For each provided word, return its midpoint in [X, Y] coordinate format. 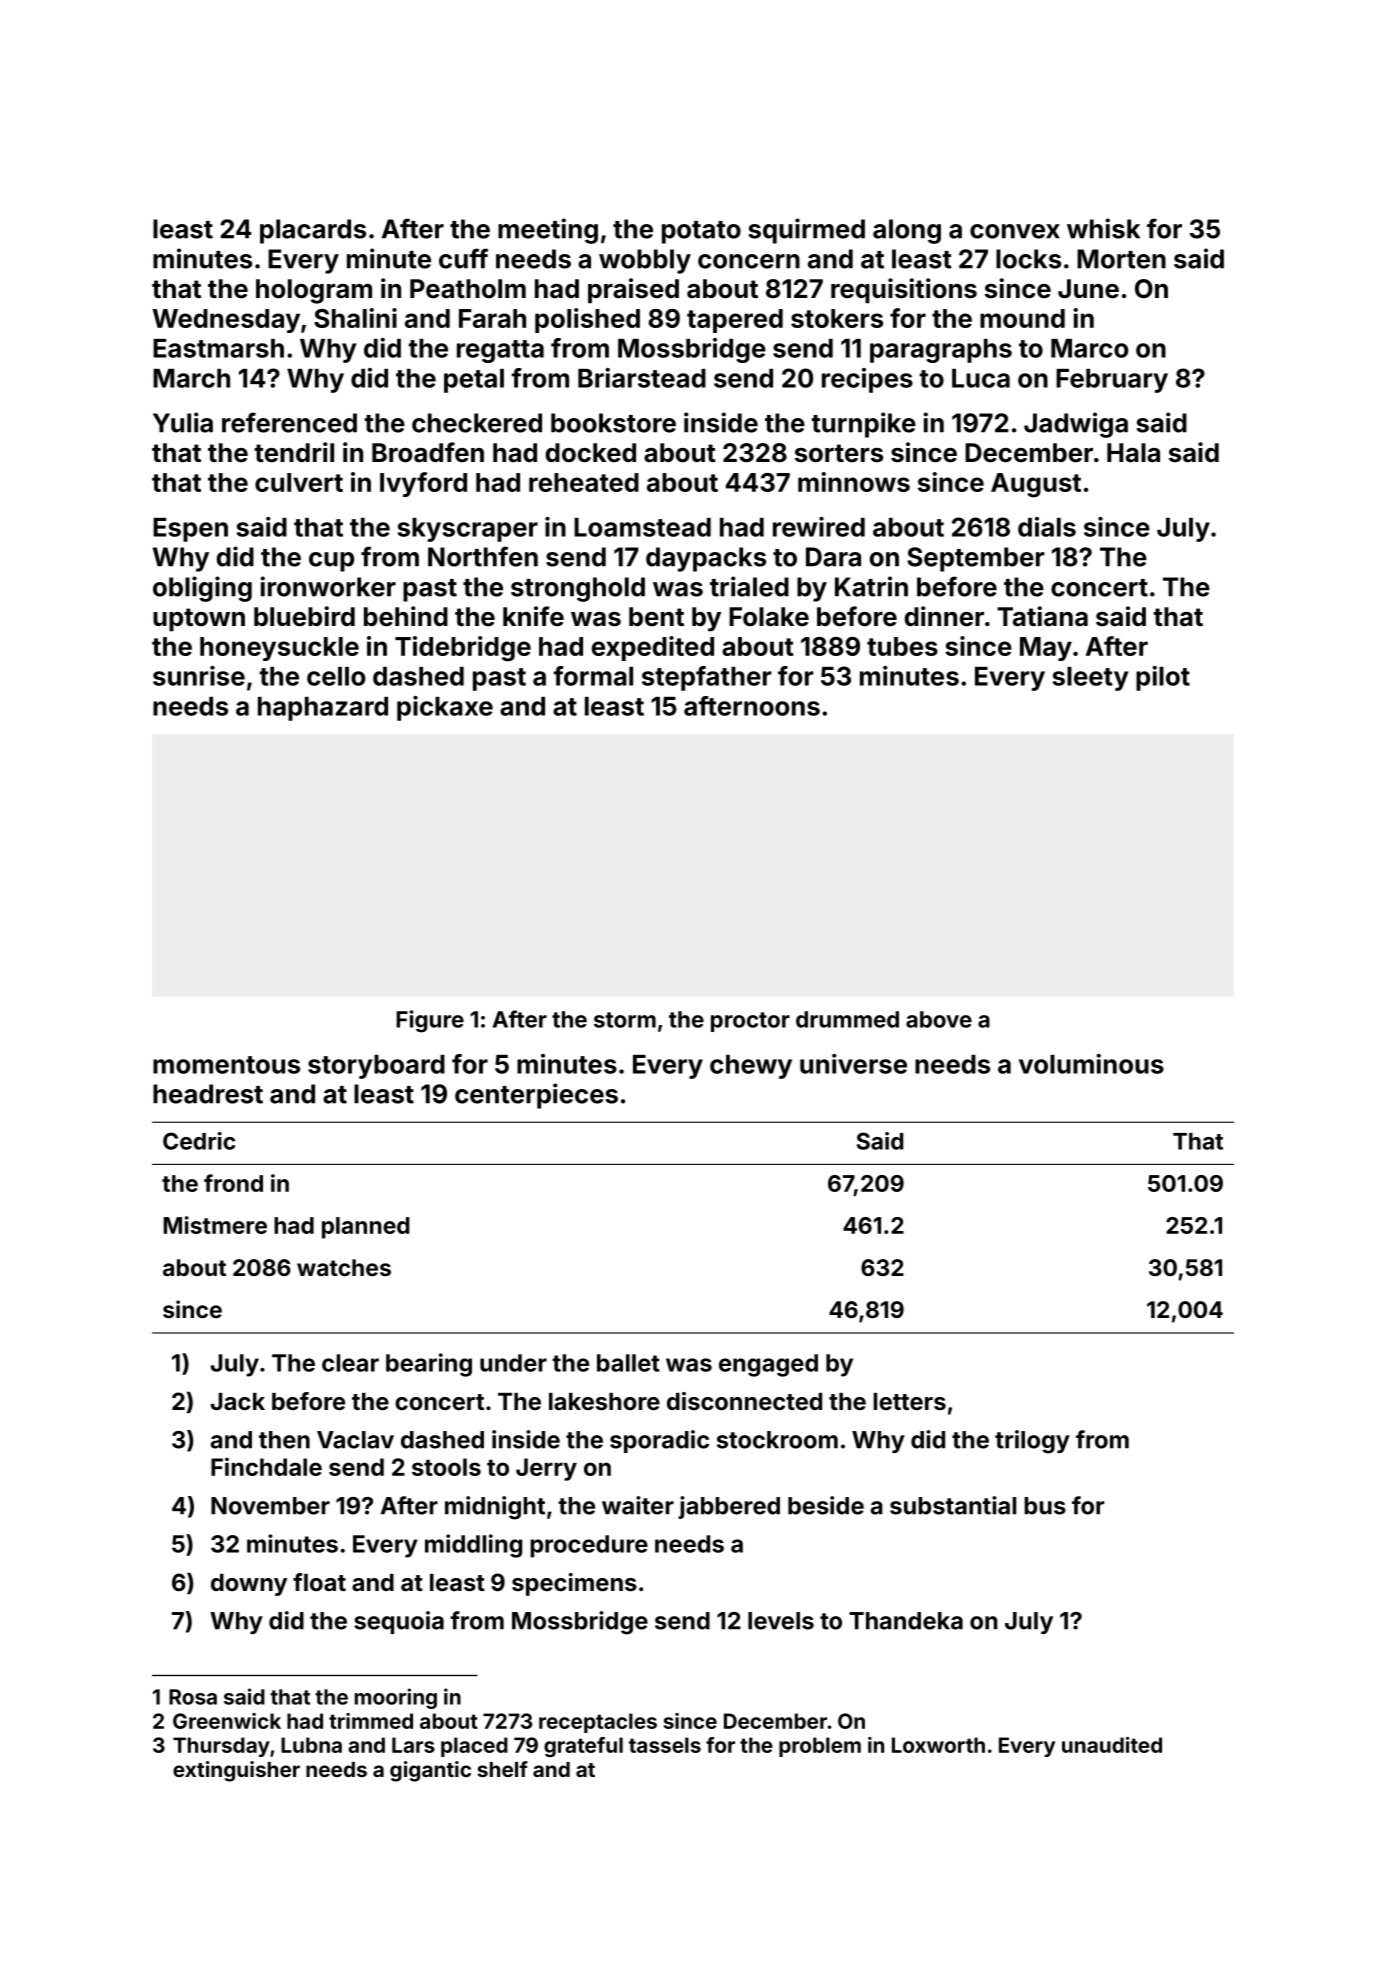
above [939, 1019]
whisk [1103, 228]
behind [406, 616]
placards [313, 231]
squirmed [806, 231]
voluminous [1091, 1064]
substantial [953, 1505]
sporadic [659, 1441]
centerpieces [536, 1096]
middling [473, 1546]
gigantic [430, 1771]
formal [593, 676]
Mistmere [215, 1225]
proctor [750, 1022]
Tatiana [1042, 616]
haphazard [323, 709]
